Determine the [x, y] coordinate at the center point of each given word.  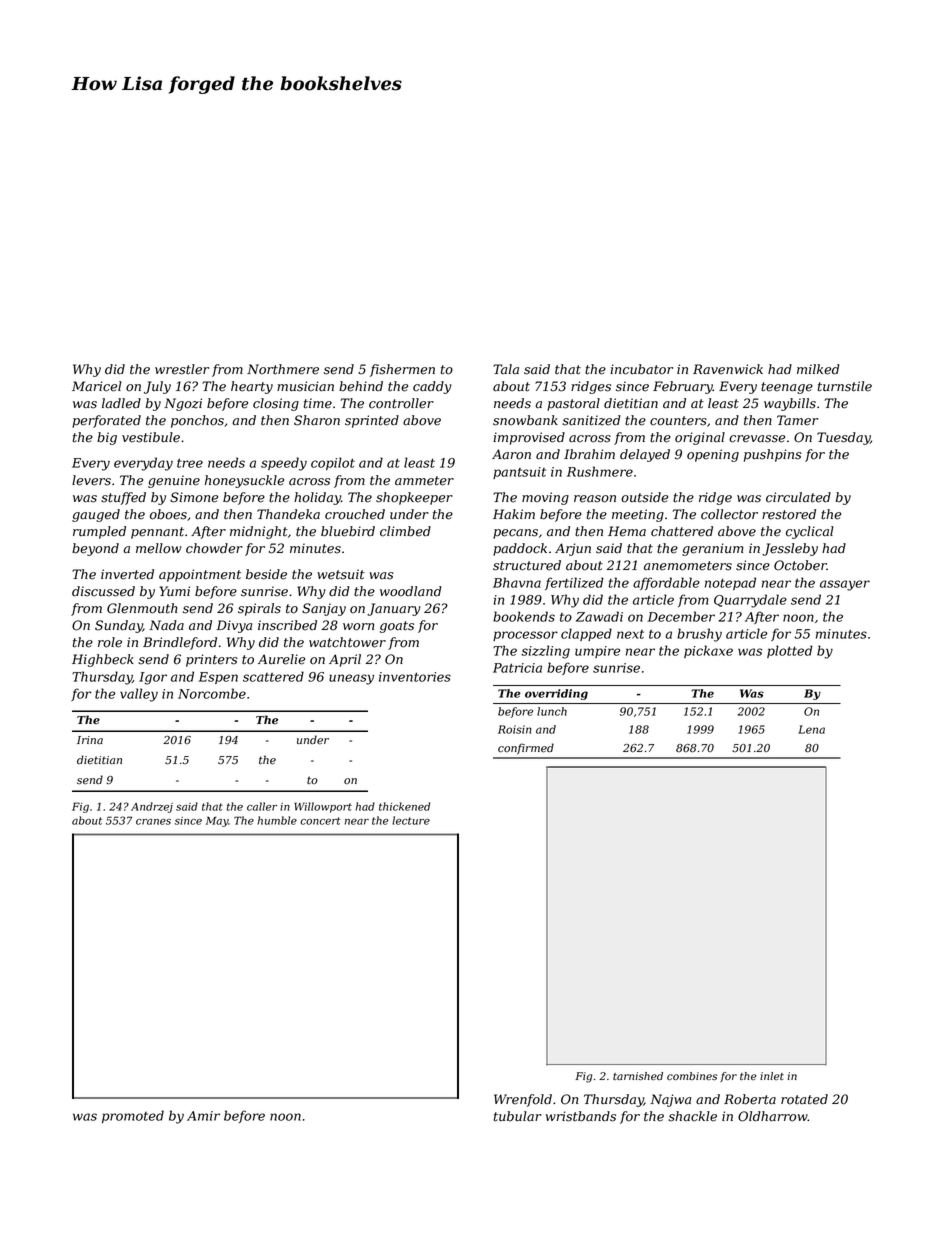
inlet [772, 1076]
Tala [506, 369]
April [345, 660]
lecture [411, 820]
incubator [641, 369]
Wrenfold [523, 1100]
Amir [203, 1116]
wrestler [182, 369]
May [217, 821]
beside [266, 574]
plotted [790, 651]
